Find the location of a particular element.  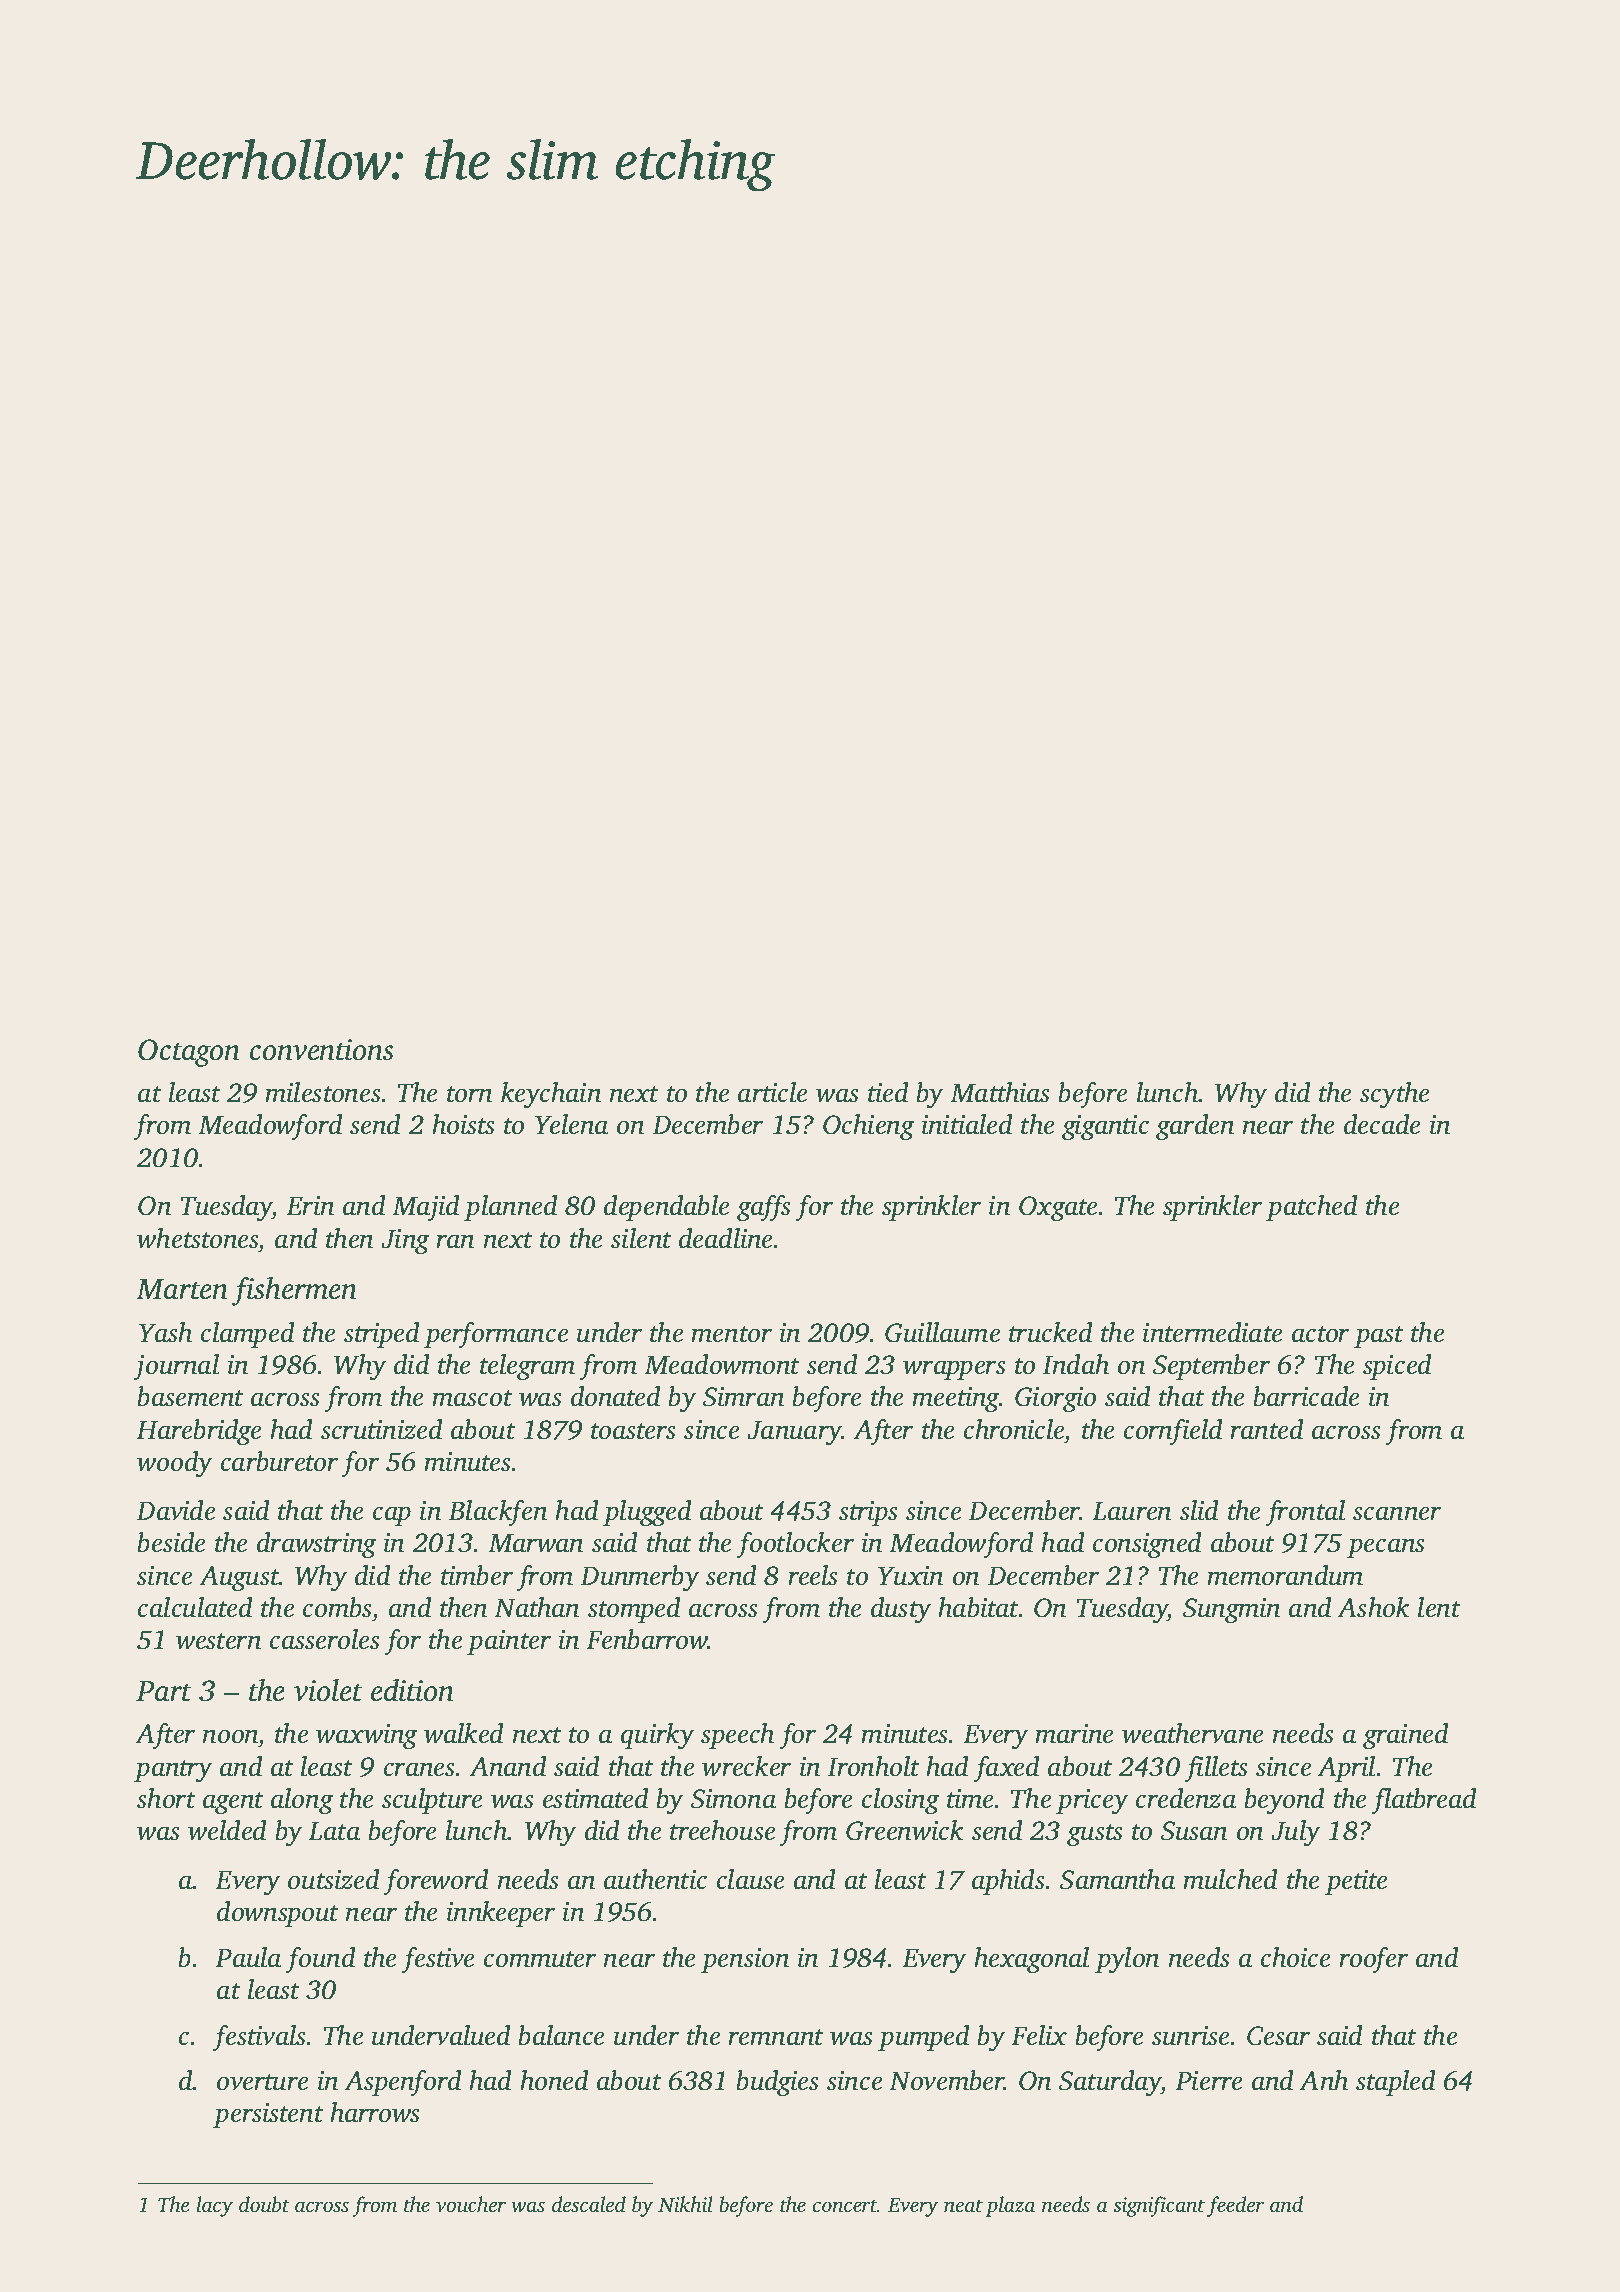

plugged is located at coordinates (647, 1513).
